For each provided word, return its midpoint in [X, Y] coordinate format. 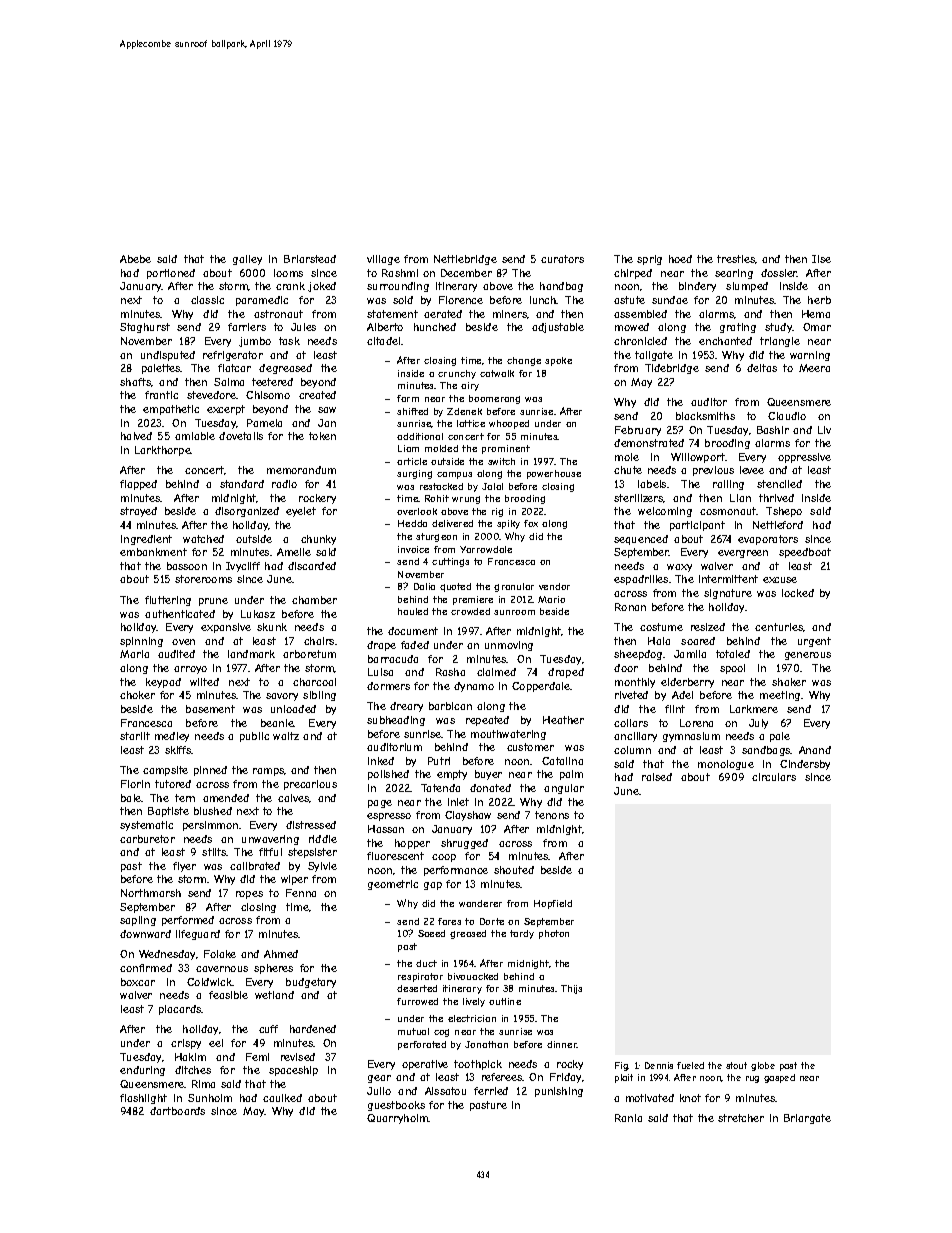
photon [554, 934]
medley [172, 737]
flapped [138, 485]
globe [763, 1066]
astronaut [278, 314]
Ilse [821, 259]
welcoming [665, 512]
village [383, 260]
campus [454, 475]
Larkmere [754, 709]
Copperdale [541, 687]
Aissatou [445, 1091]
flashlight [143, 1099]
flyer [184, 867]
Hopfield [553, 904]
